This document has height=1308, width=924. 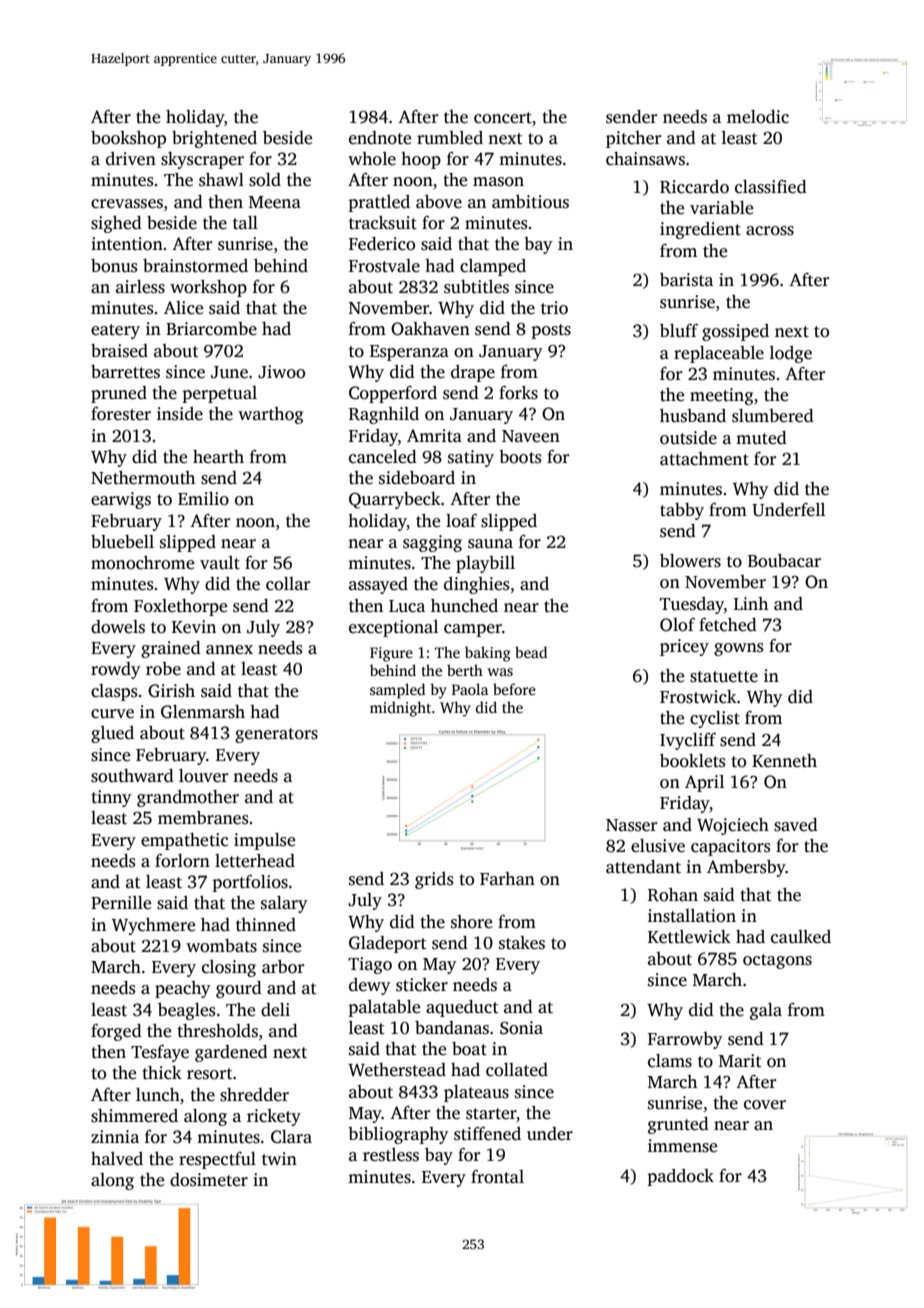 I want to click on Oakhaven, so click(x=430, y=329).
